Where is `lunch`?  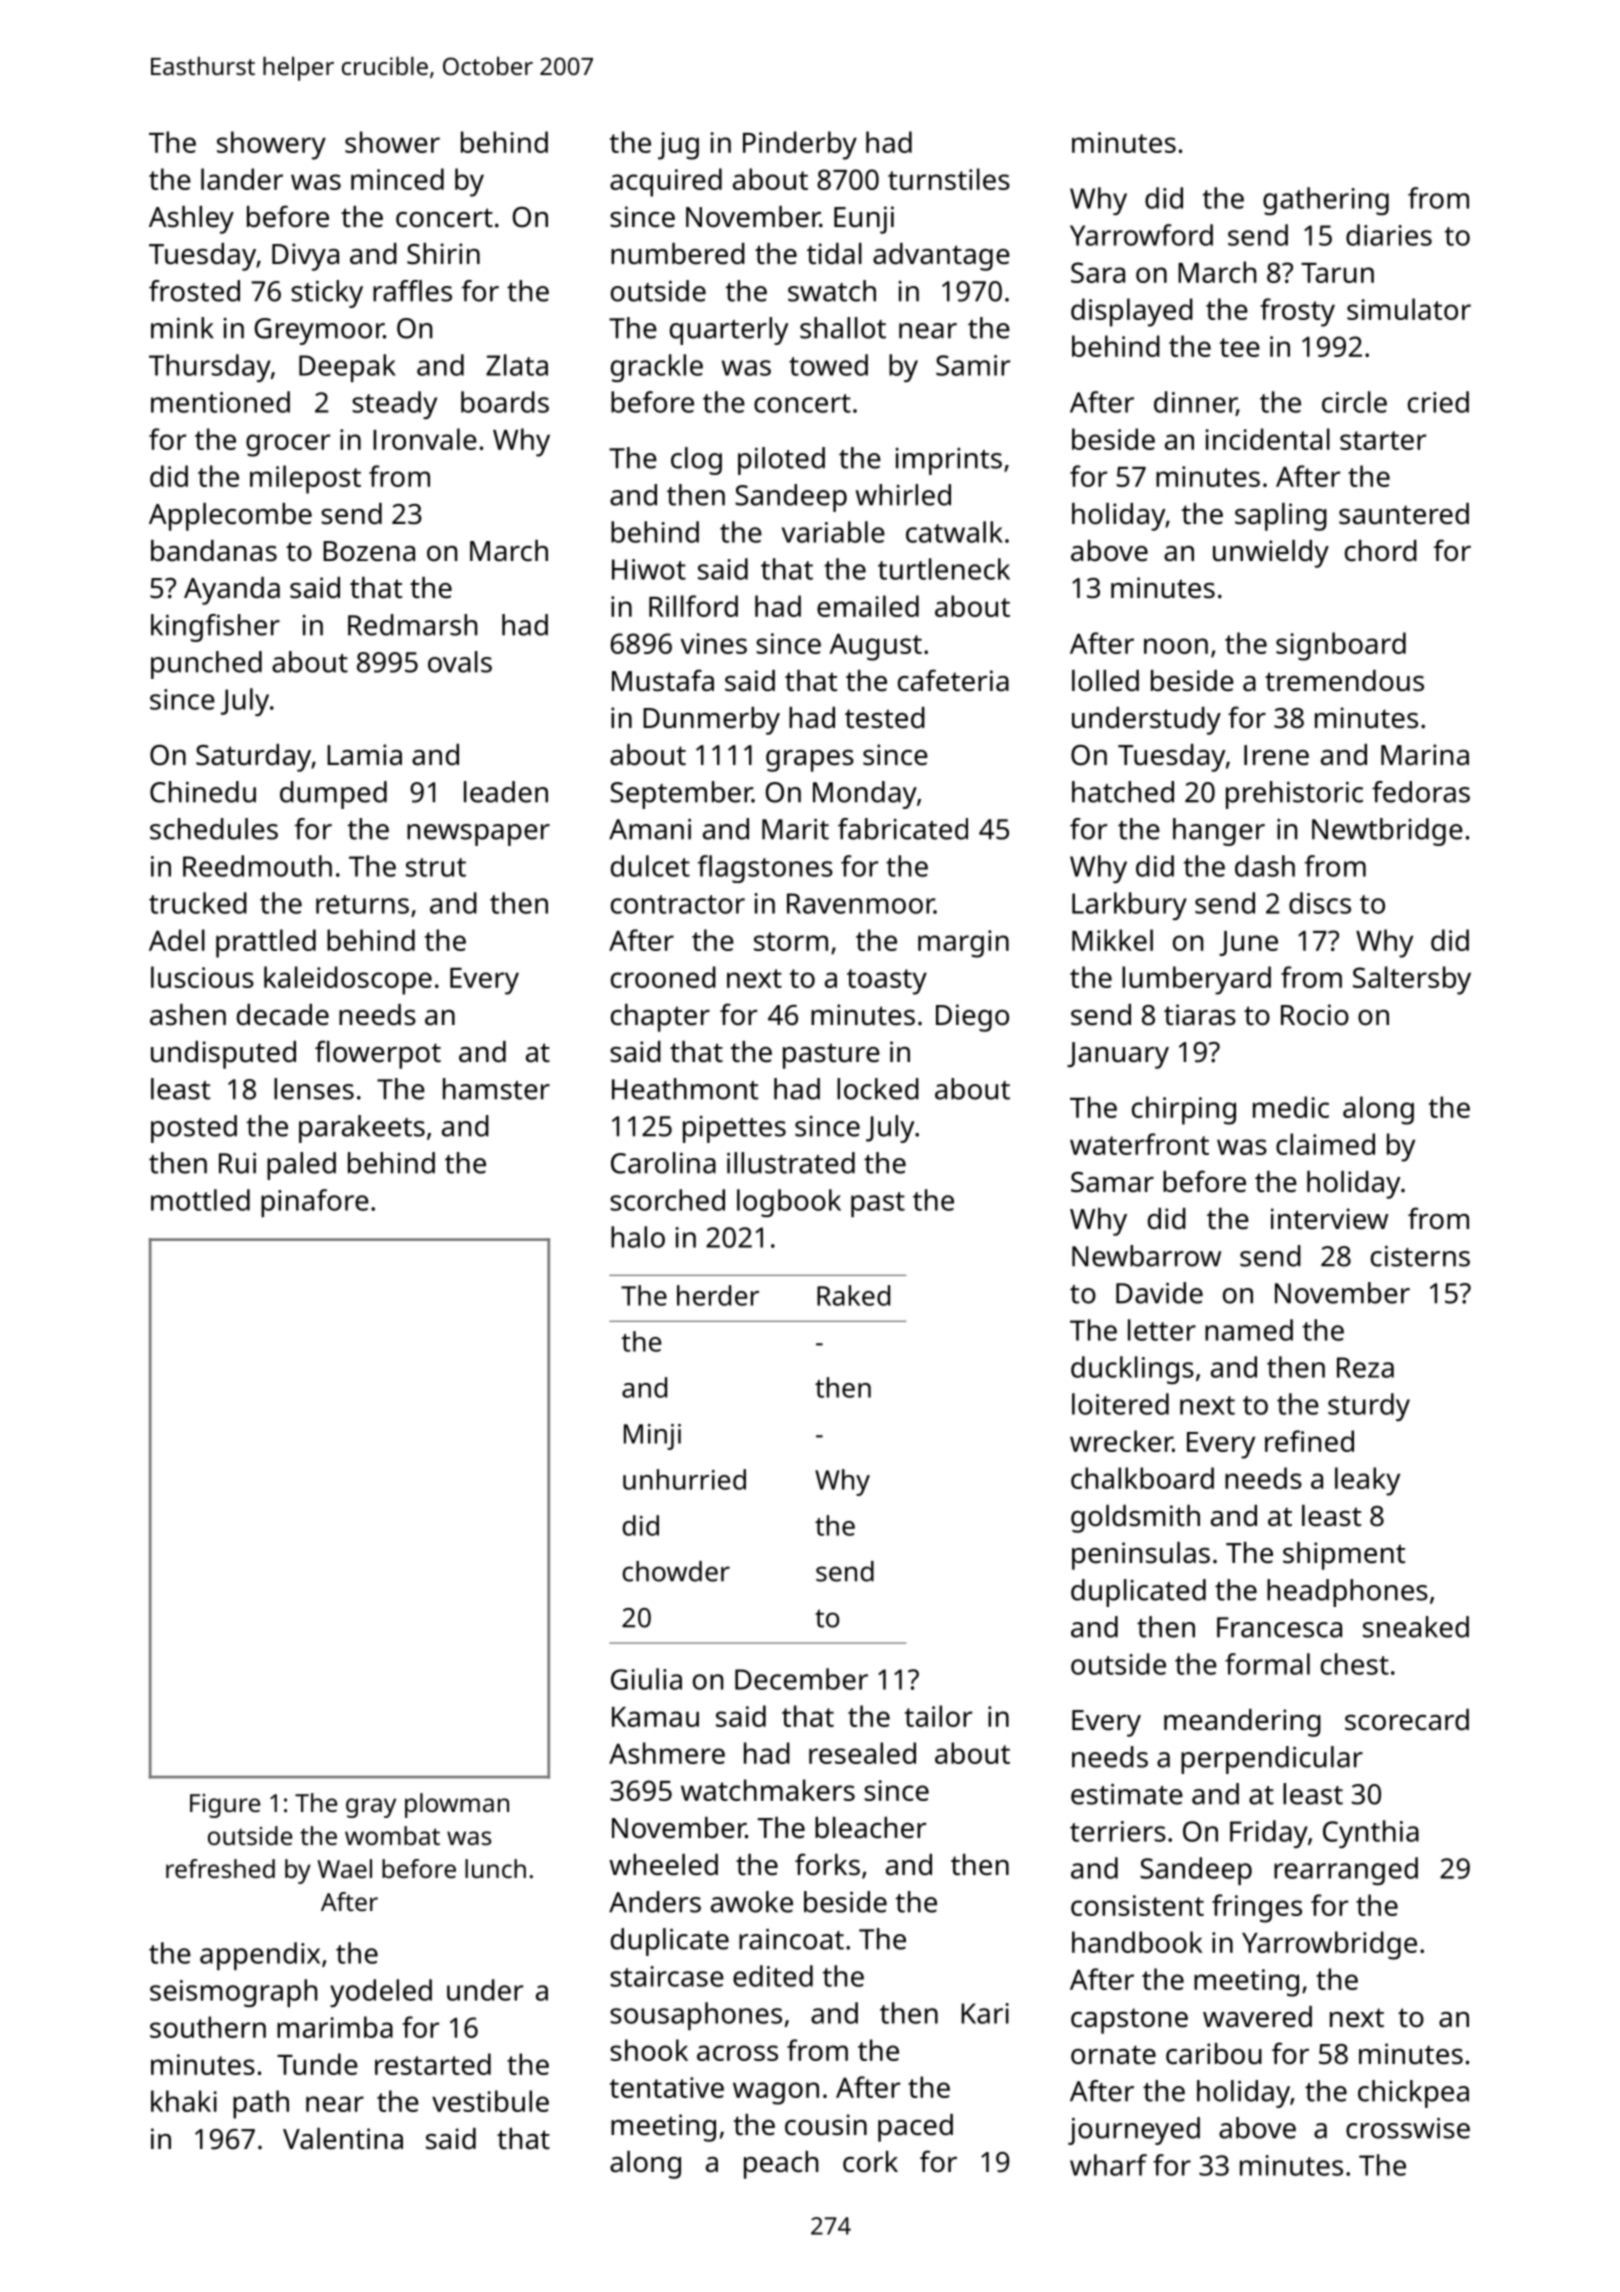 lunch is located at coordinates (495, 1868).
